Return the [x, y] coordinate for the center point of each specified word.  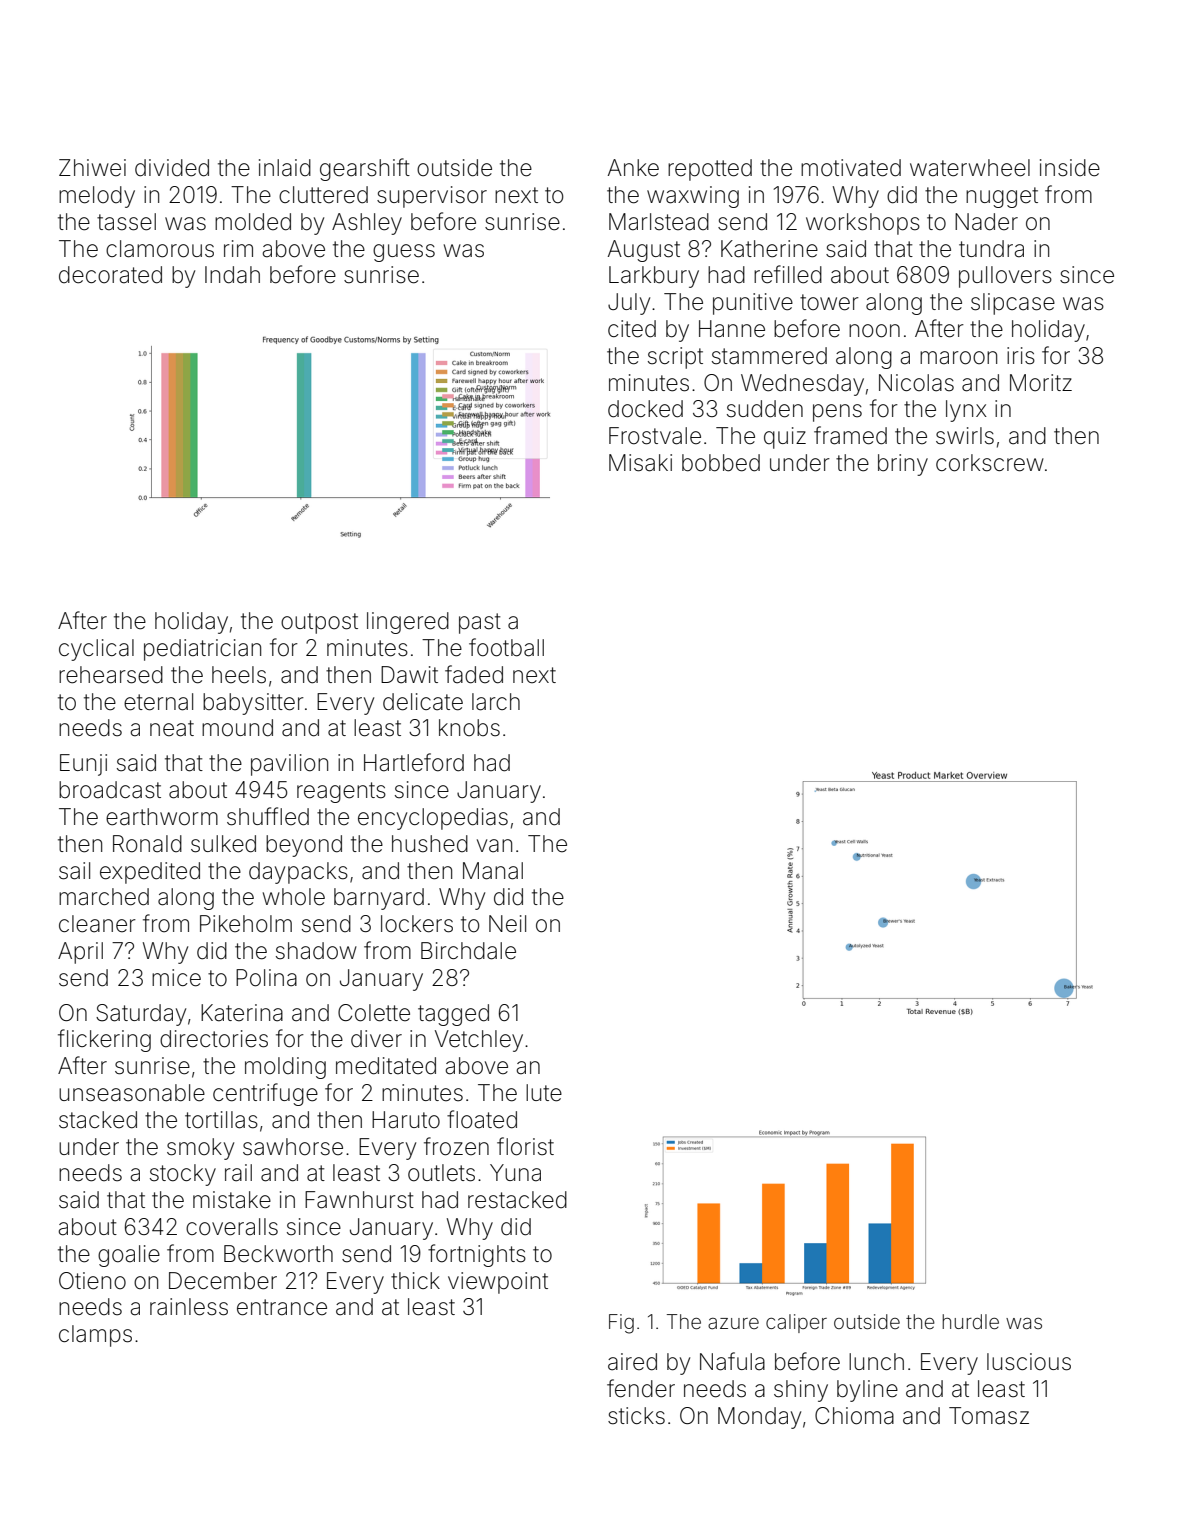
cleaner [97, 924]
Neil [507, 924]
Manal [493, 871]
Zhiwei [92, 168]
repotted [710, 170]
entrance [282, 1307]
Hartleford [414, 762]
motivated [851, 168]
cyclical [96, 650]
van [494, 846]
